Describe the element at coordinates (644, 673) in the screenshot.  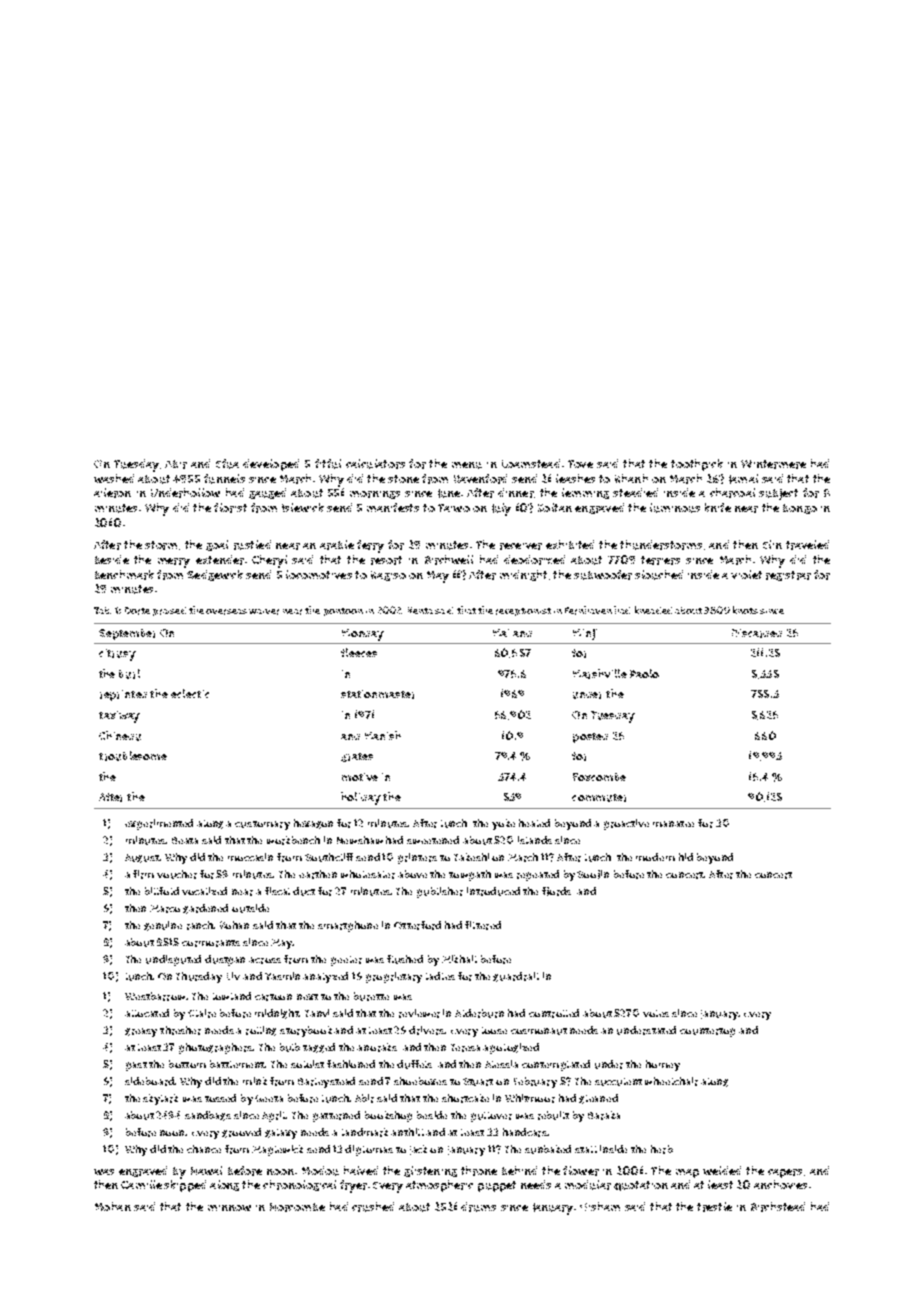
I see `Paolo` at that location.
